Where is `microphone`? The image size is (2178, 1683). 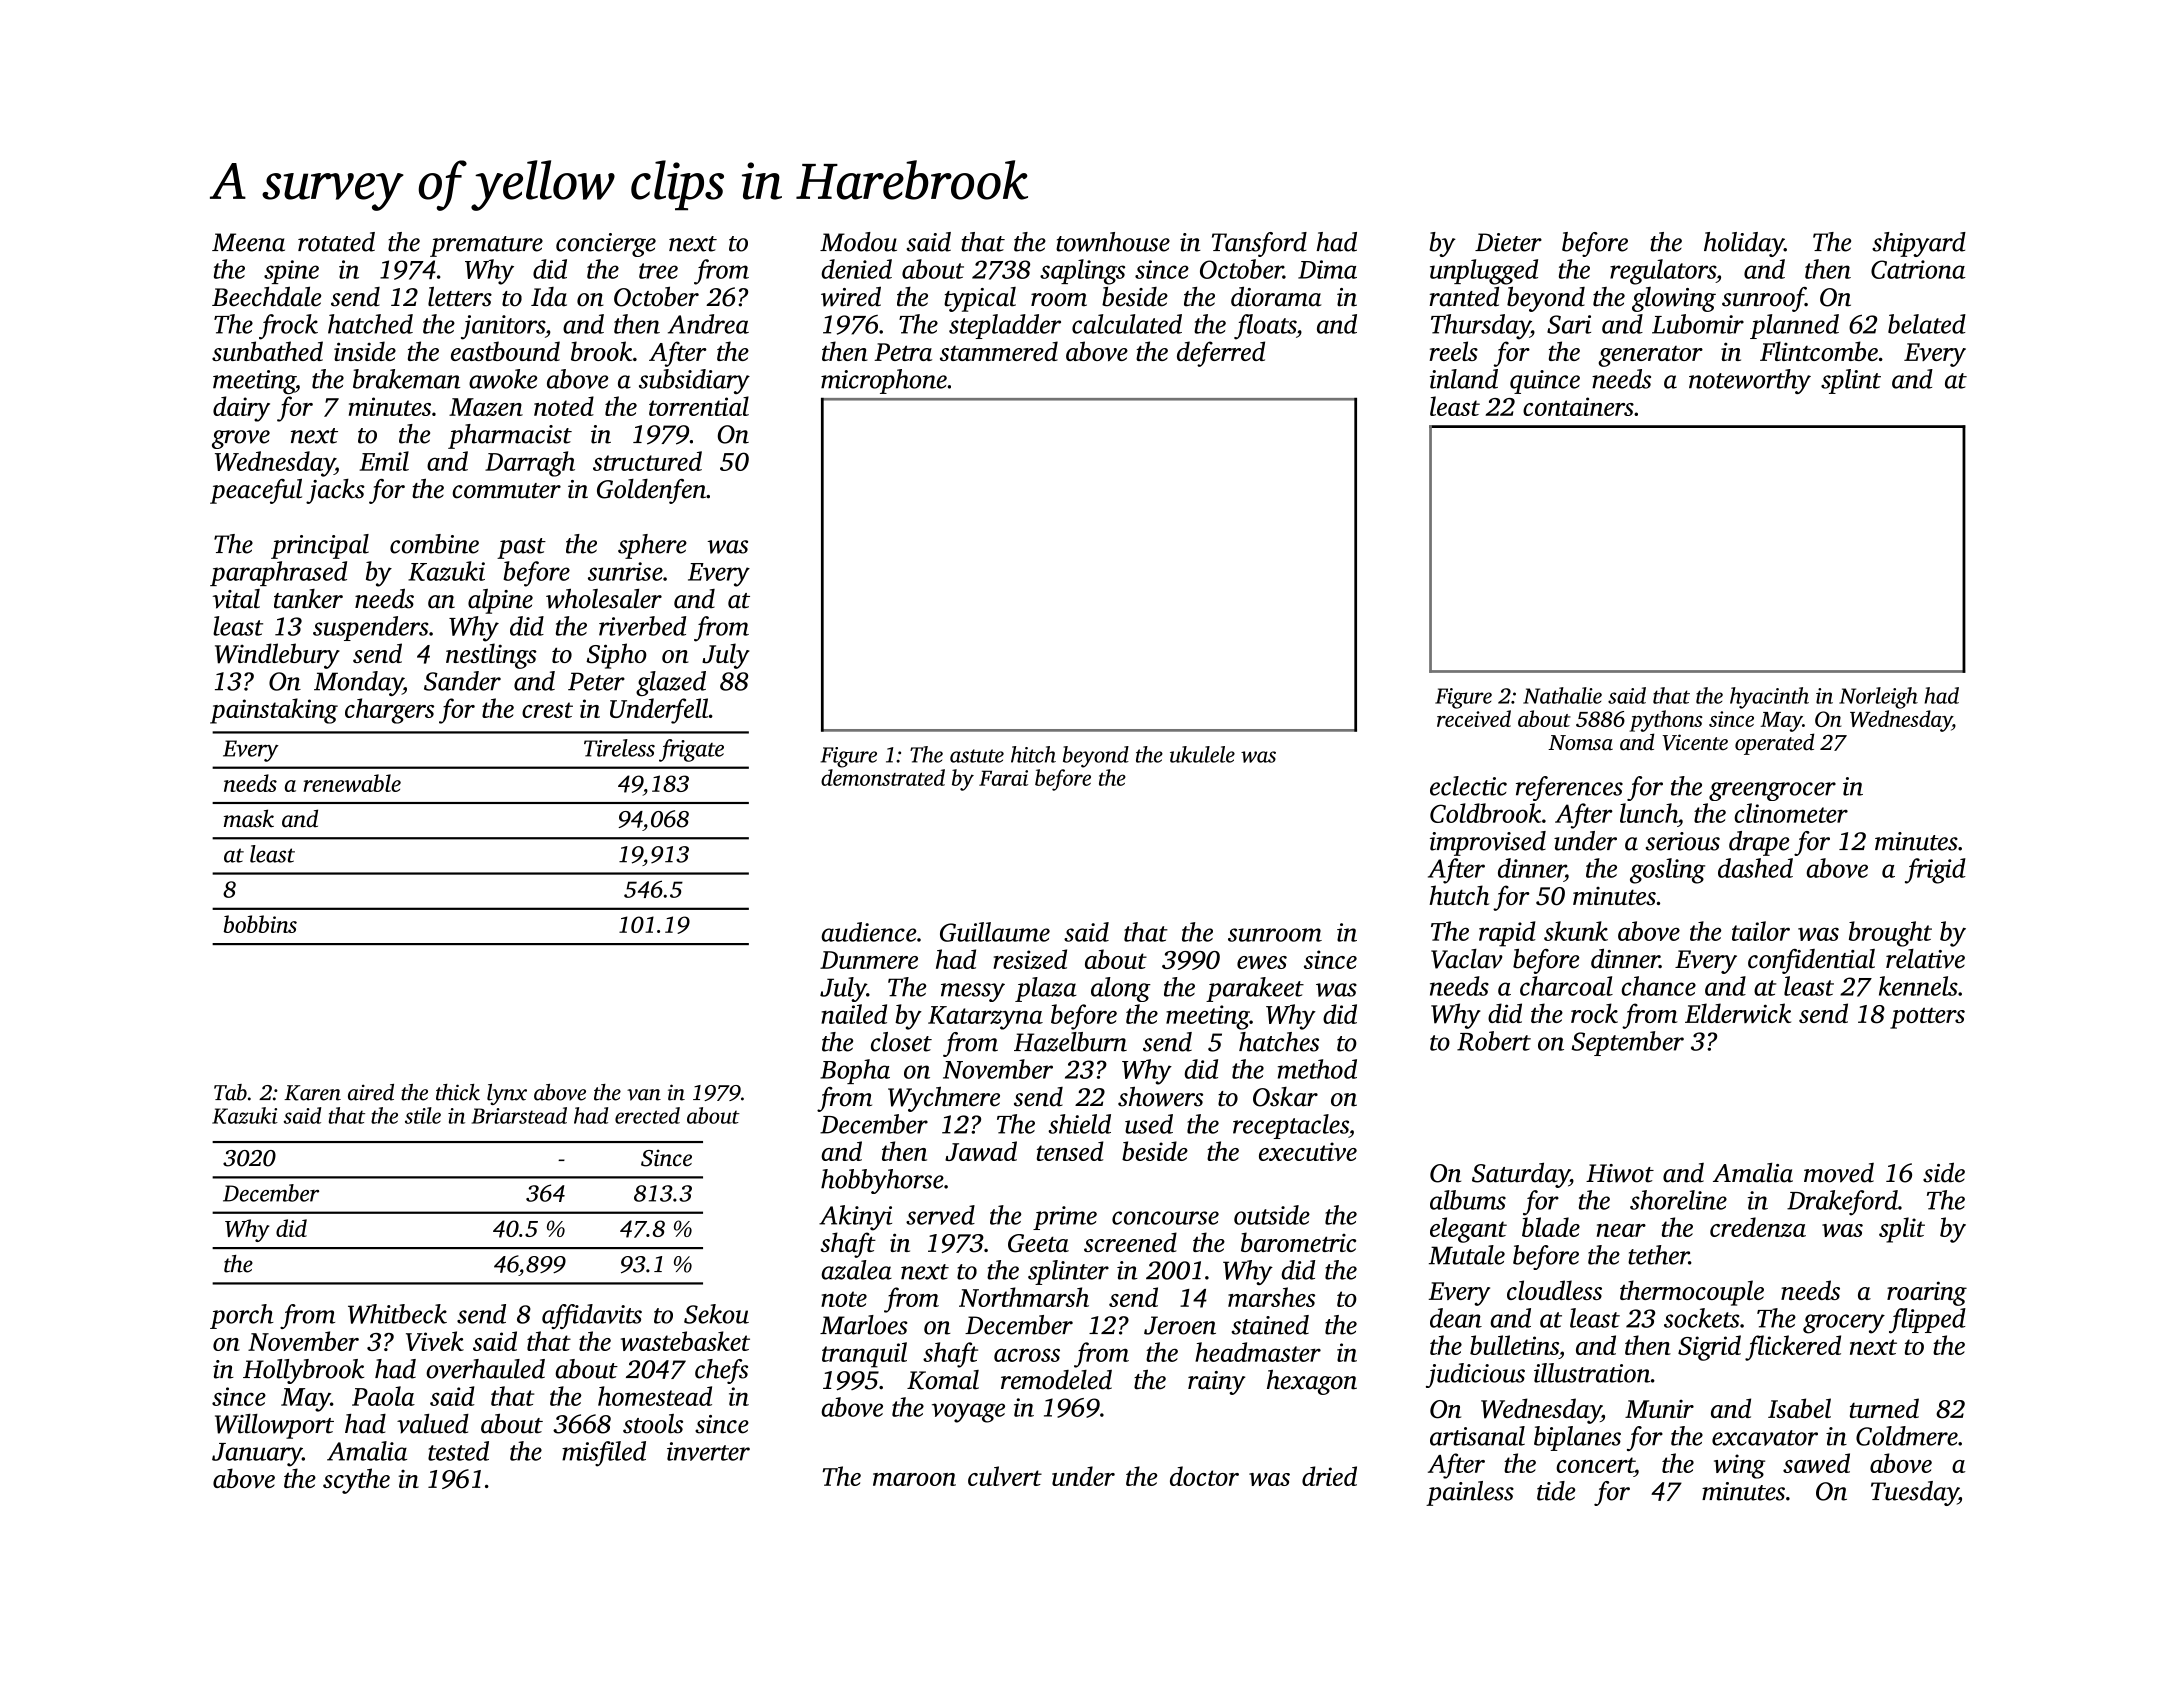
microphone is located at coordinates (884, 381).
